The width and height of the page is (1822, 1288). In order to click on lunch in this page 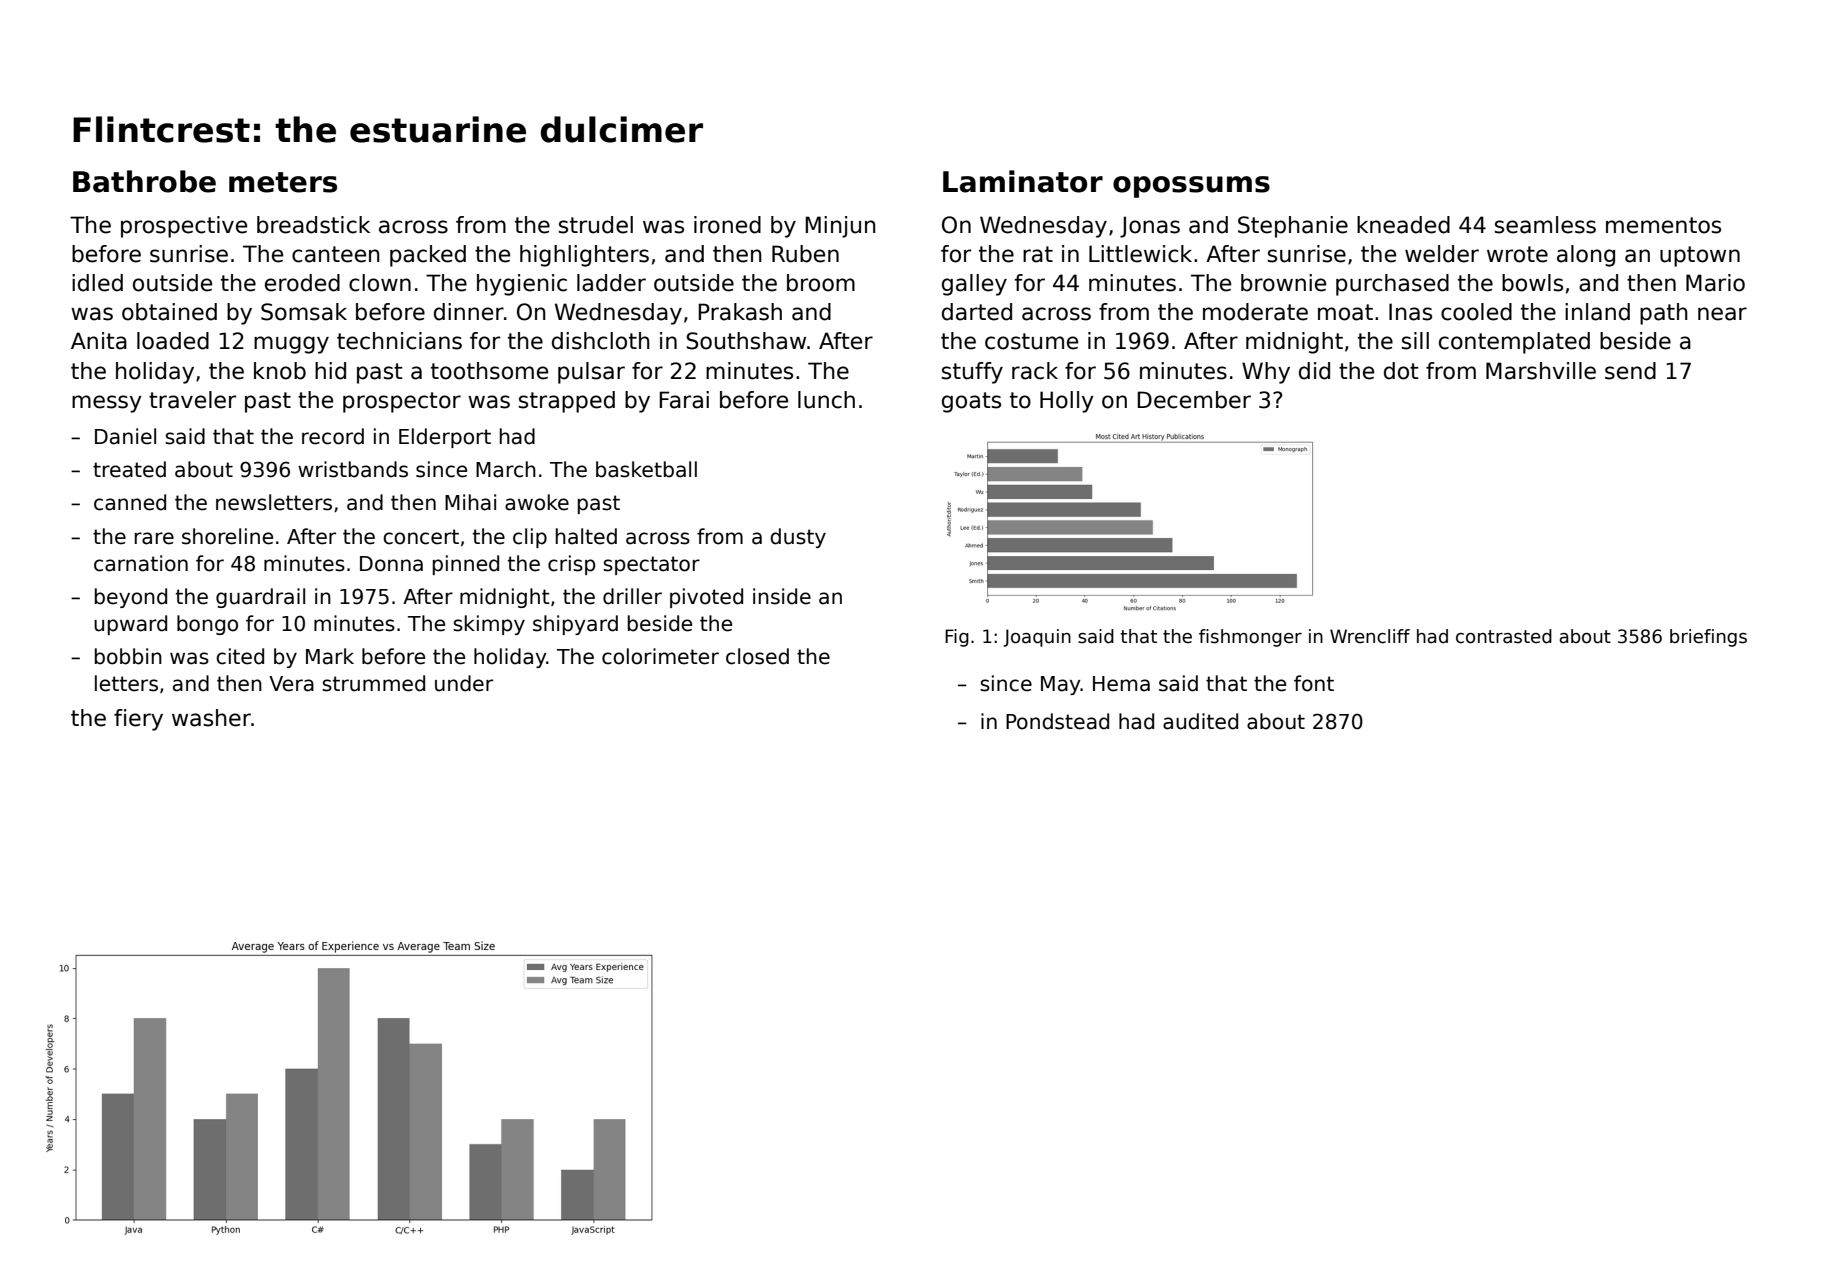, I will do `click(826, 400)`.
